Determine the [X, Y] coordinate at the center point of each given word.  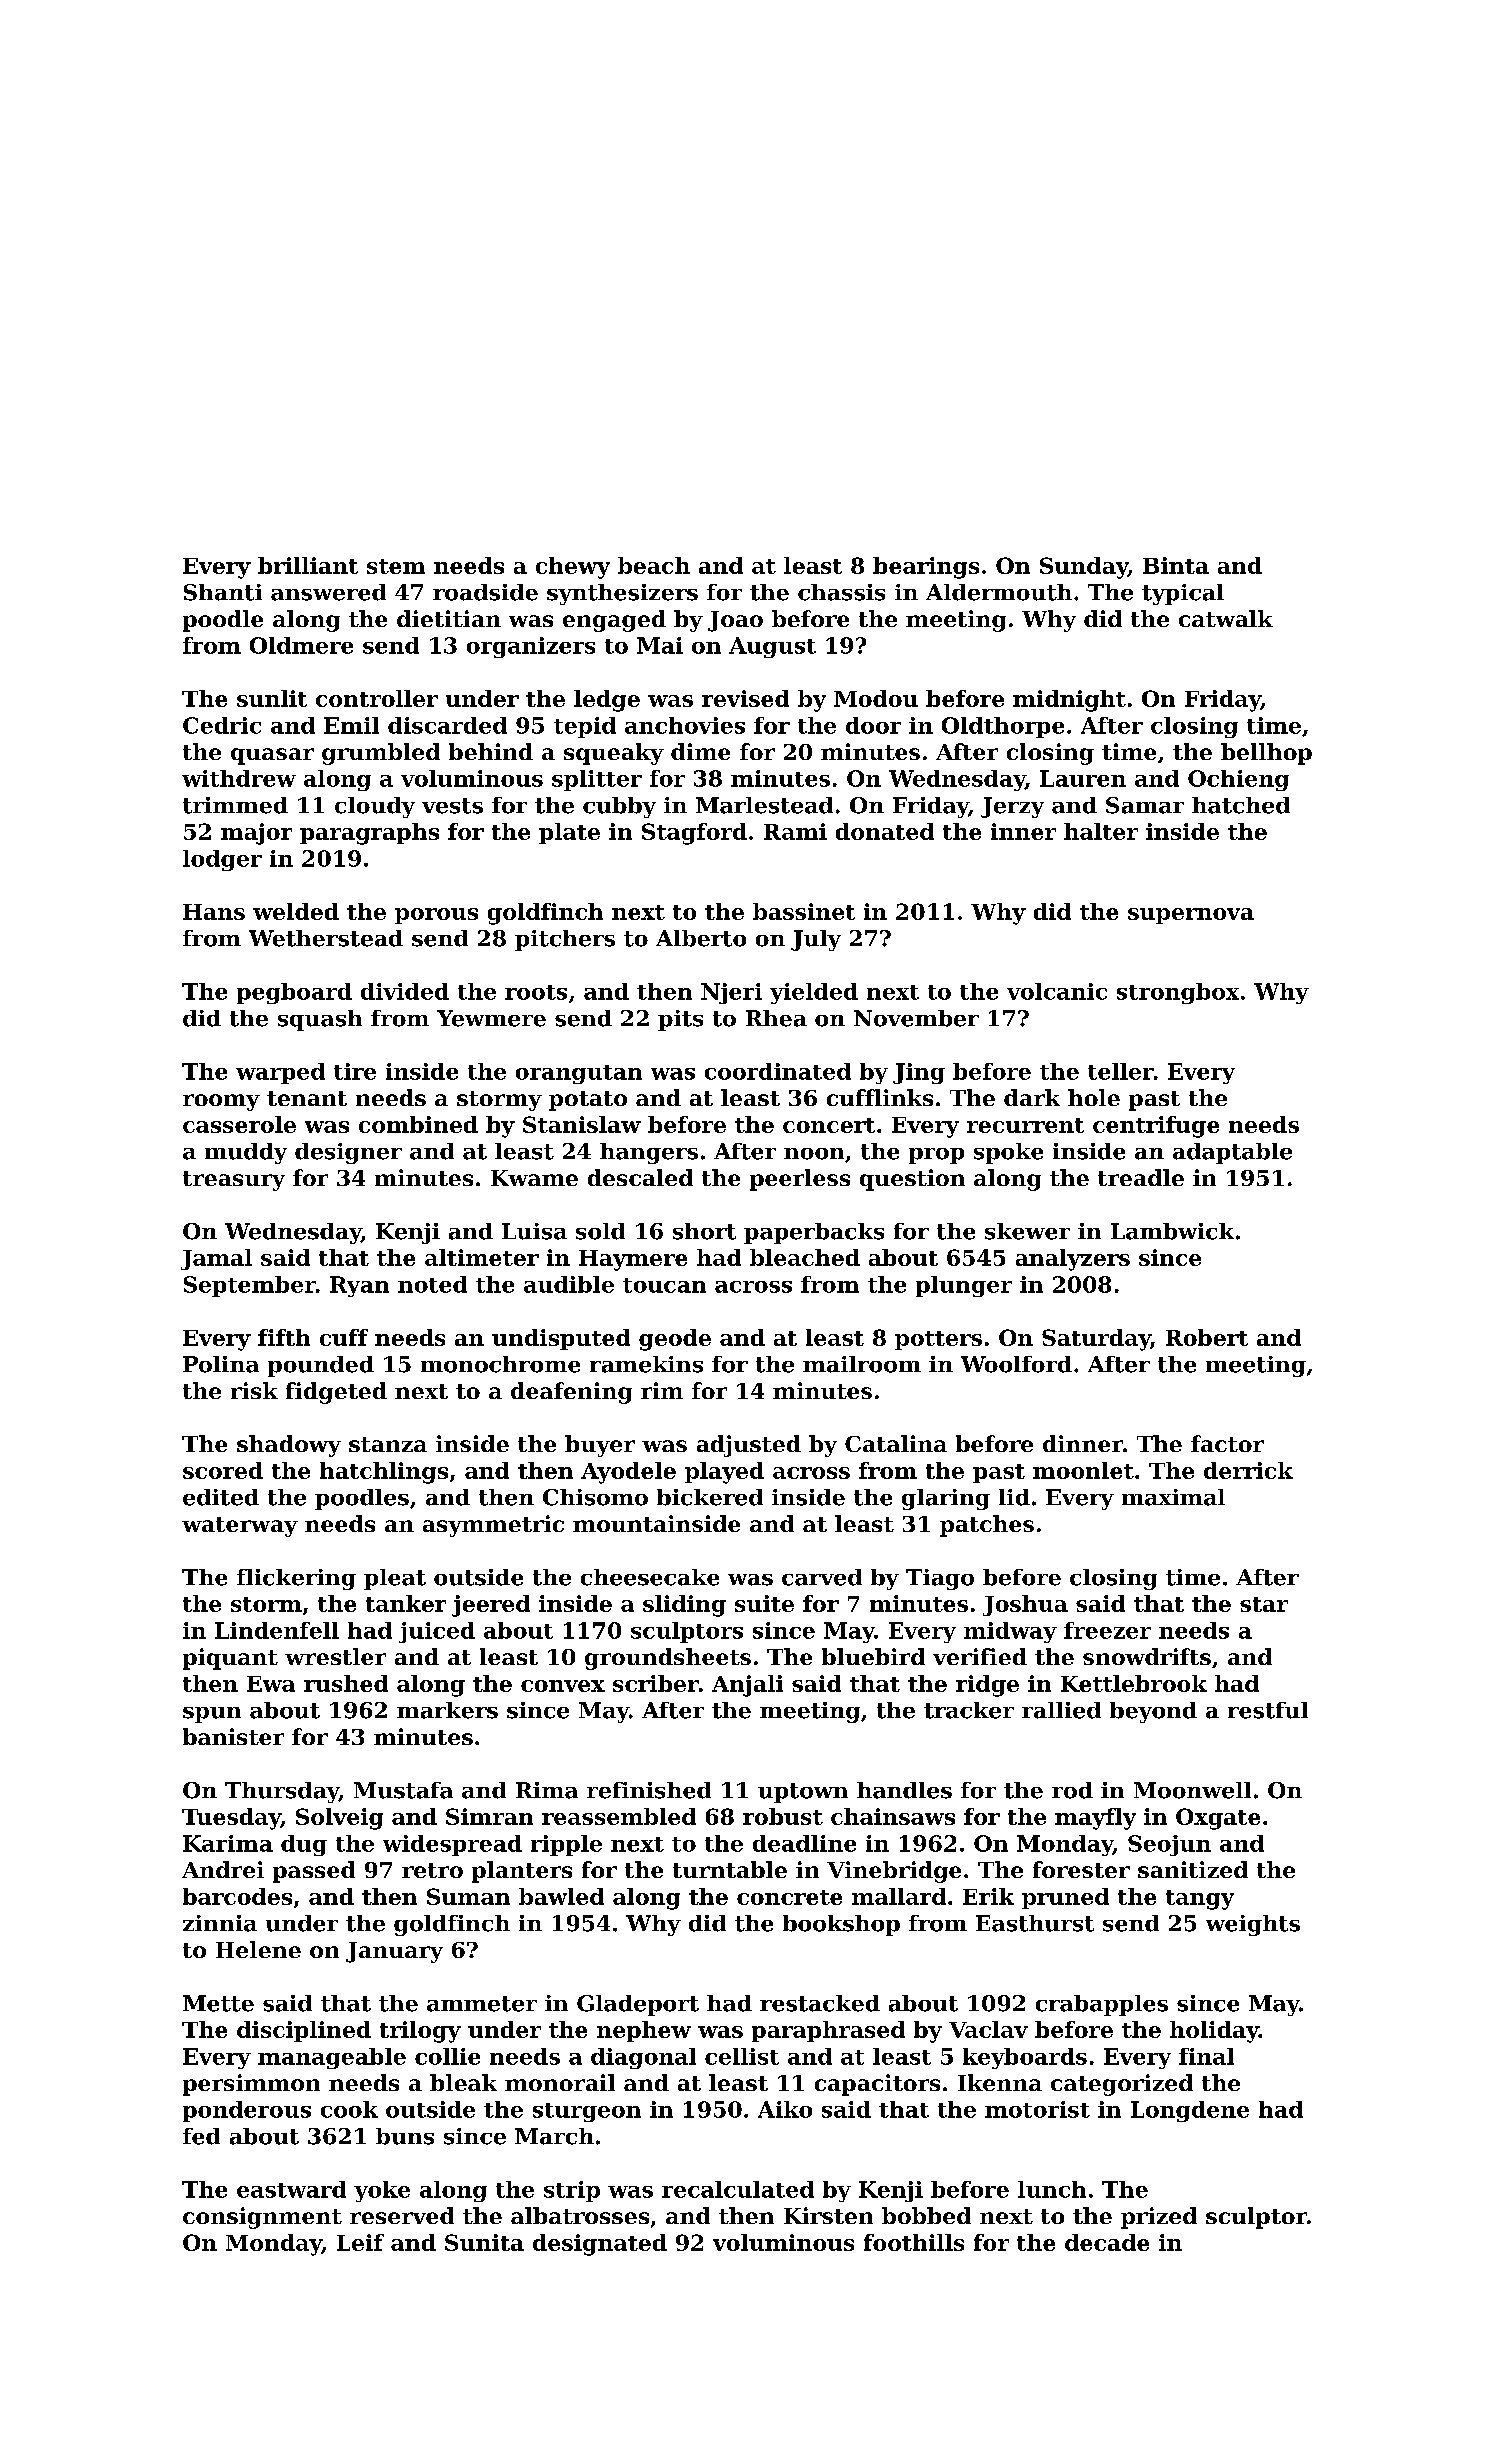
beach [654, 565]
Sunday [1084, 568]
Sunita [484, 2242]
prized [1159, 2218]
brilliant [308, 565]
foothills [914, 2242]
